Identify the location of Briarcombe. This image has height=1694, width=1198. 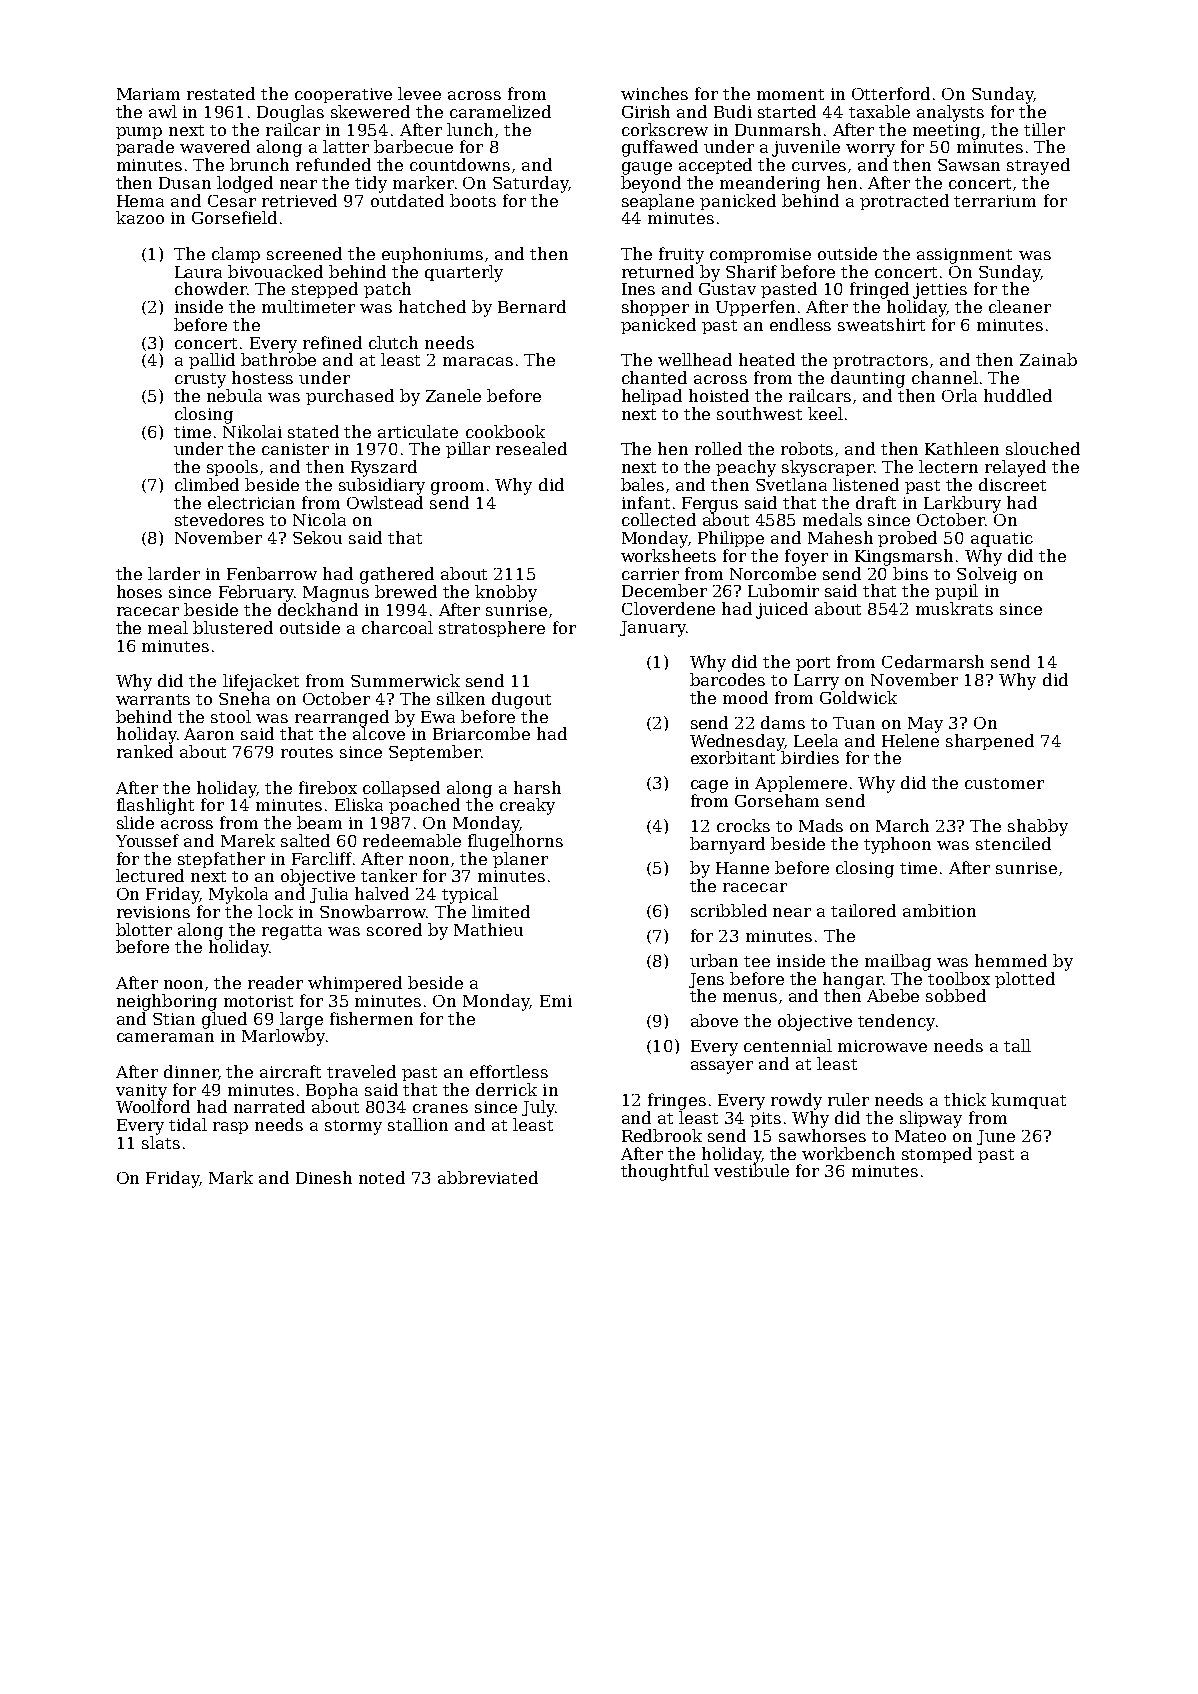
(481, 733).
